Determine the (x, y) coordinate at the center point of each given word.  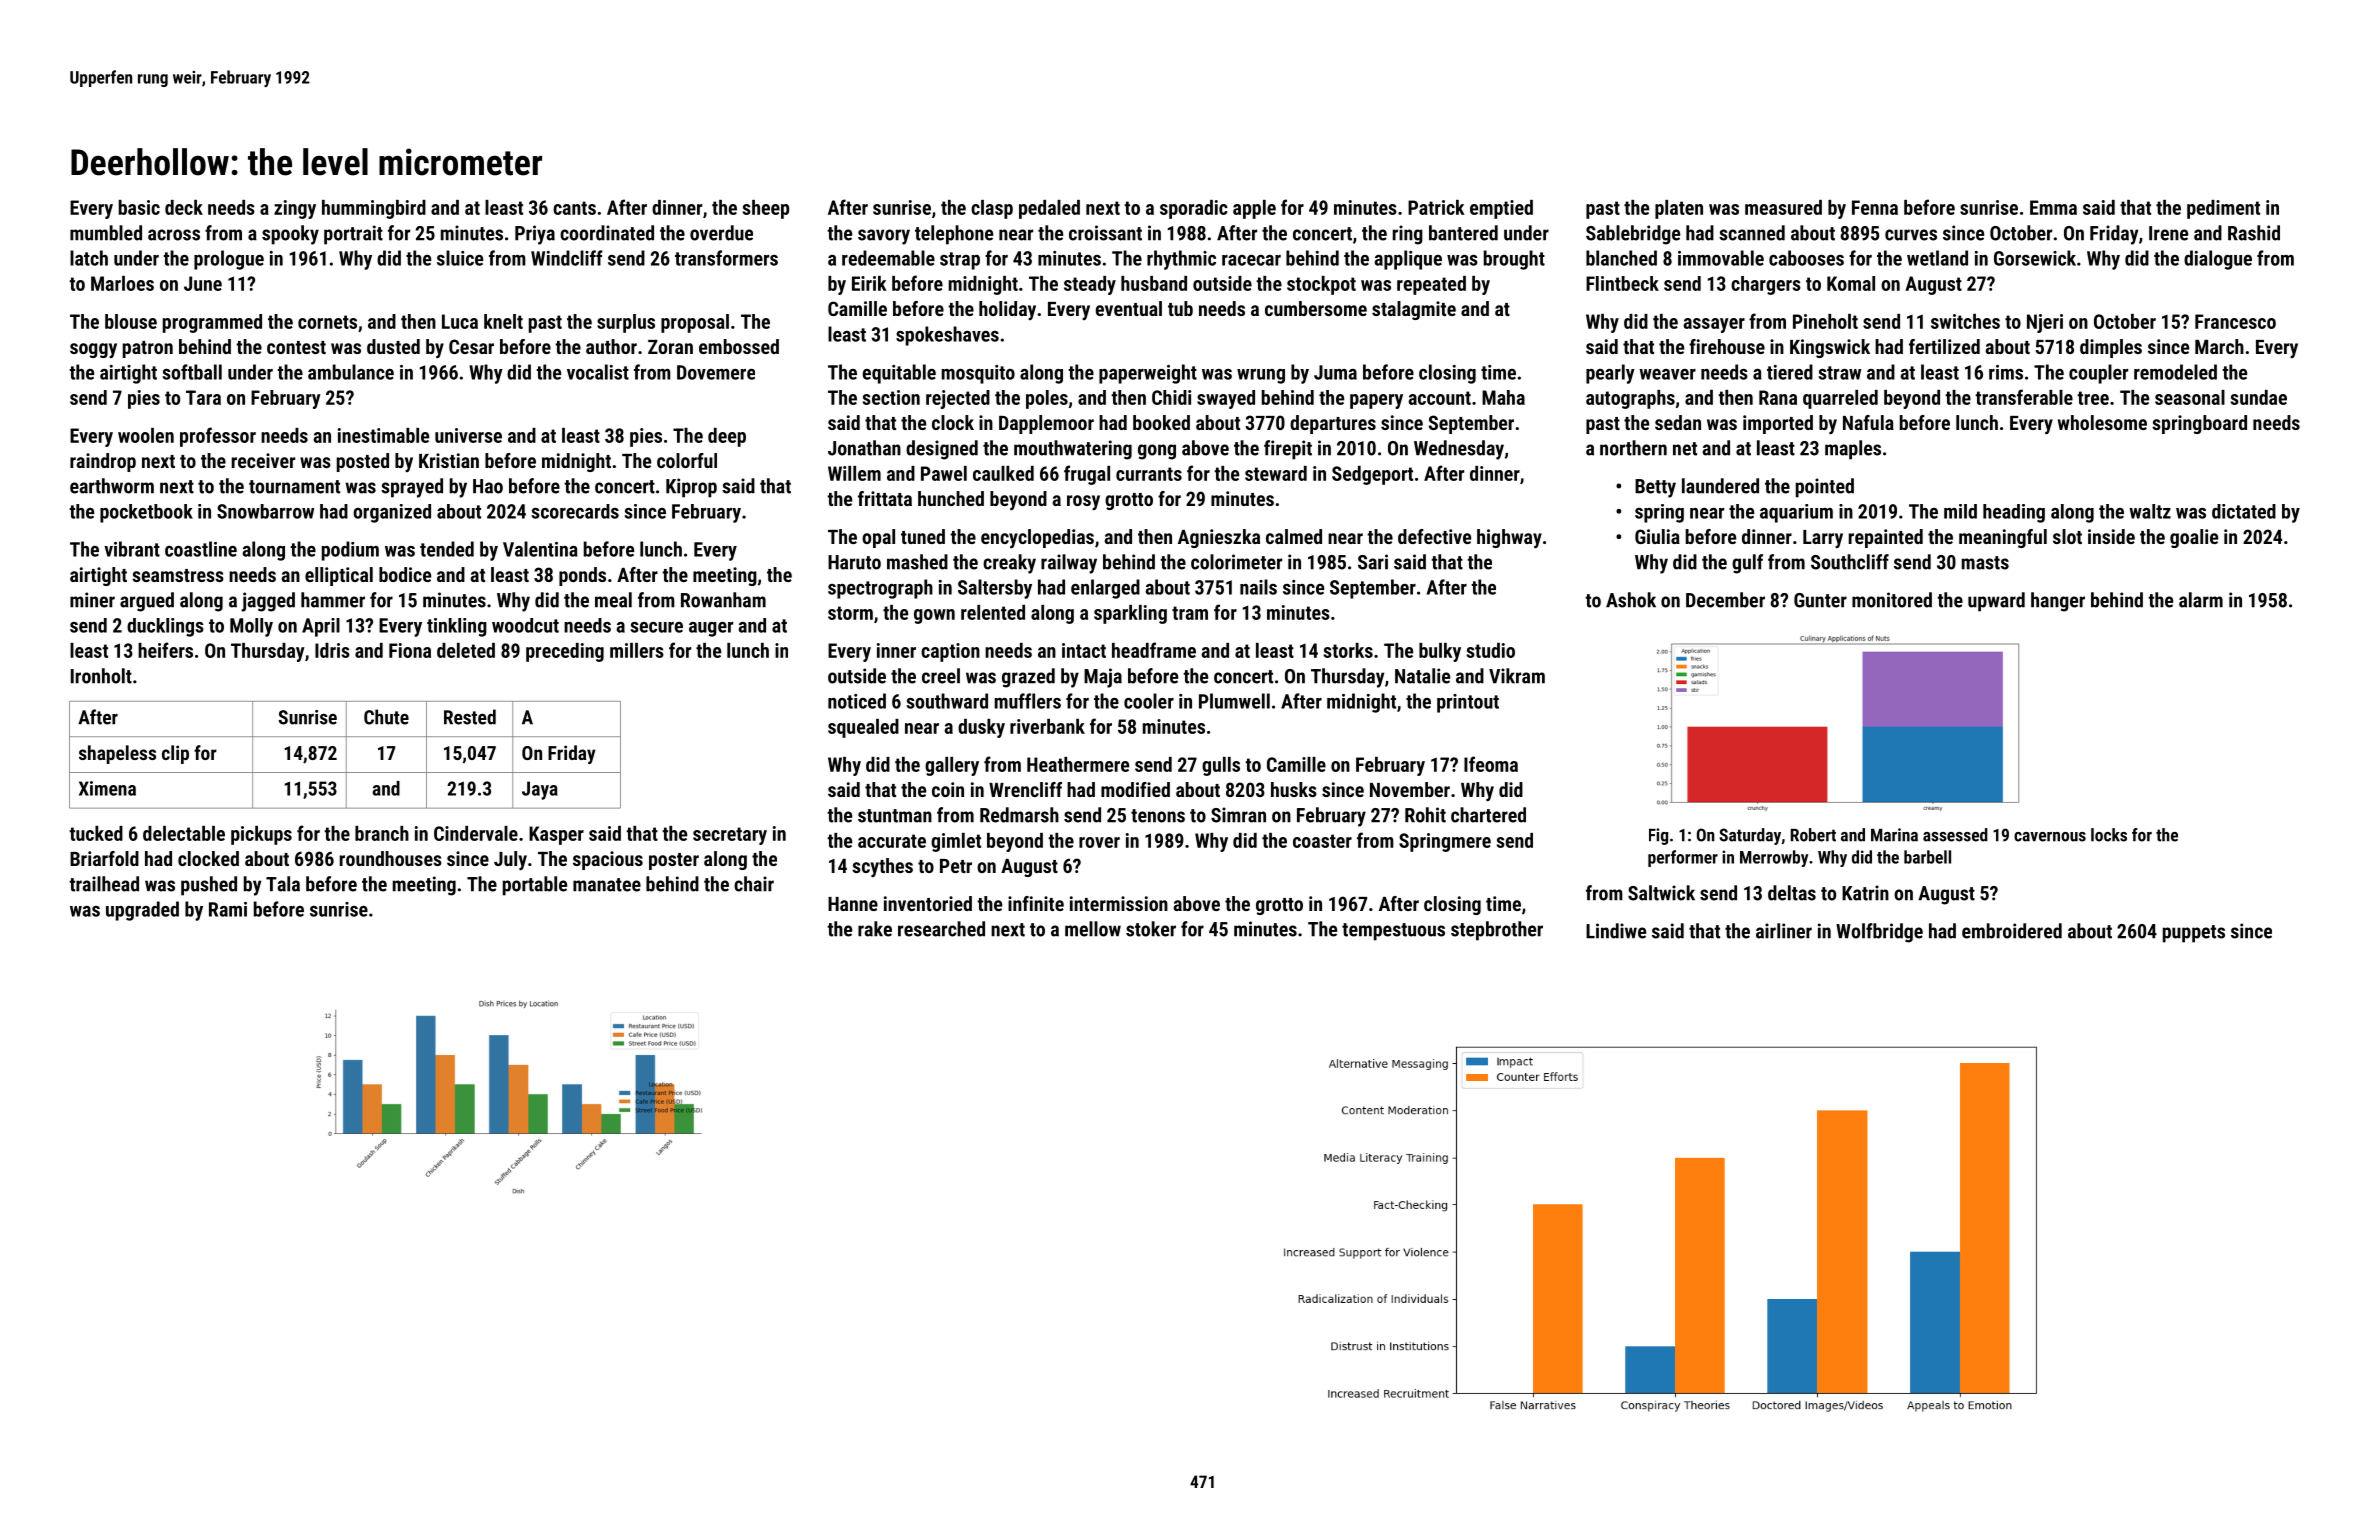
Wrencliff (1025, 789)
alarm (2201, 600)
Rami (228, 909)
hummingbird (374, 209)
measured (1783, 207)
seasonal (2190, 397)
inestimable (383, 435)
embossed (739, 346)
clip (175, 754)
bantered (1463, 233)
